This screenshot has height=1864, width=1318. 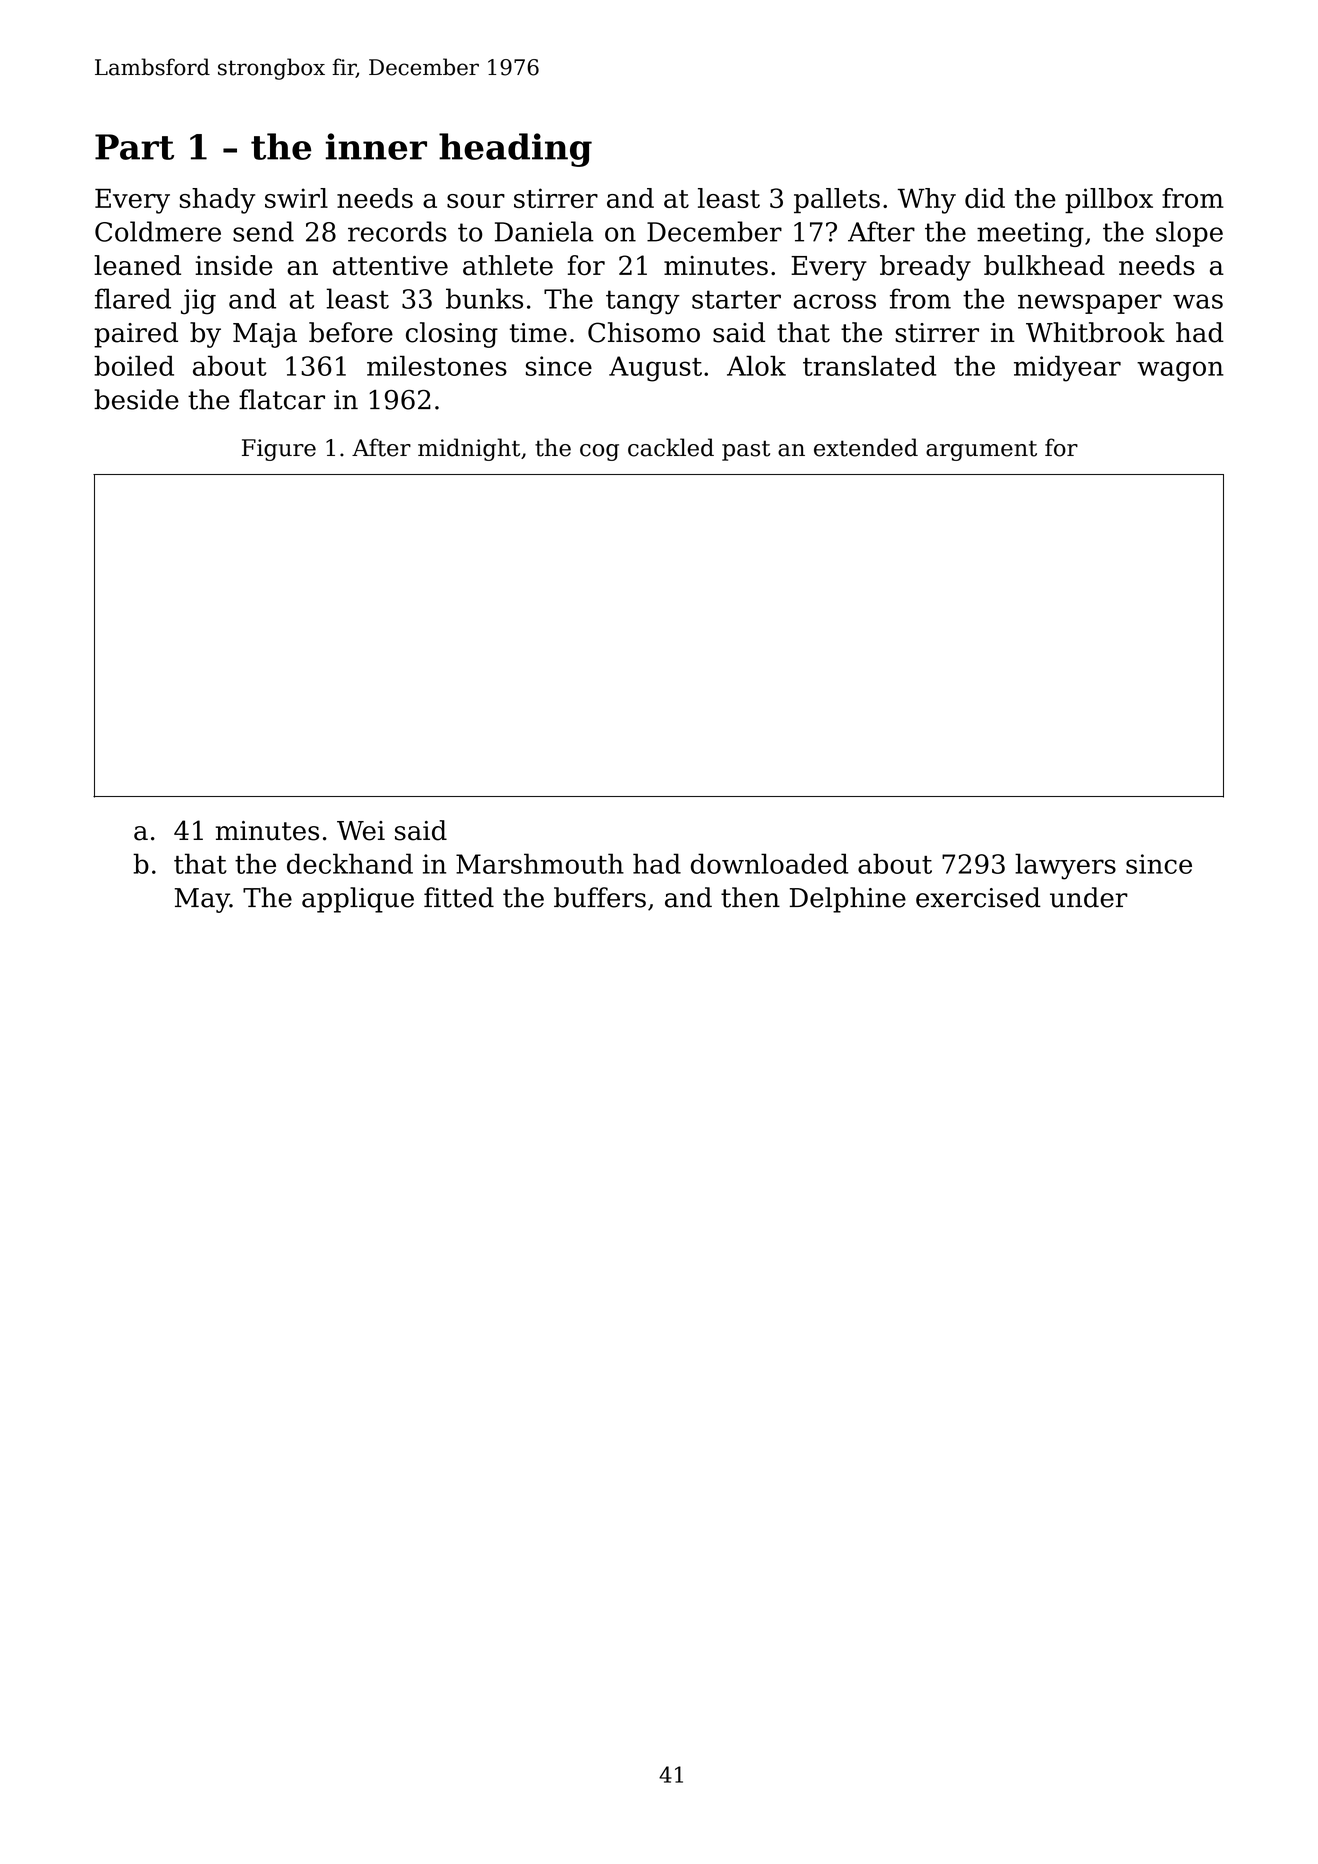 What do you see at coordinates (1065, 866) in the screenshot?
I see `lawyers` at bounding box center [1065, 866].
